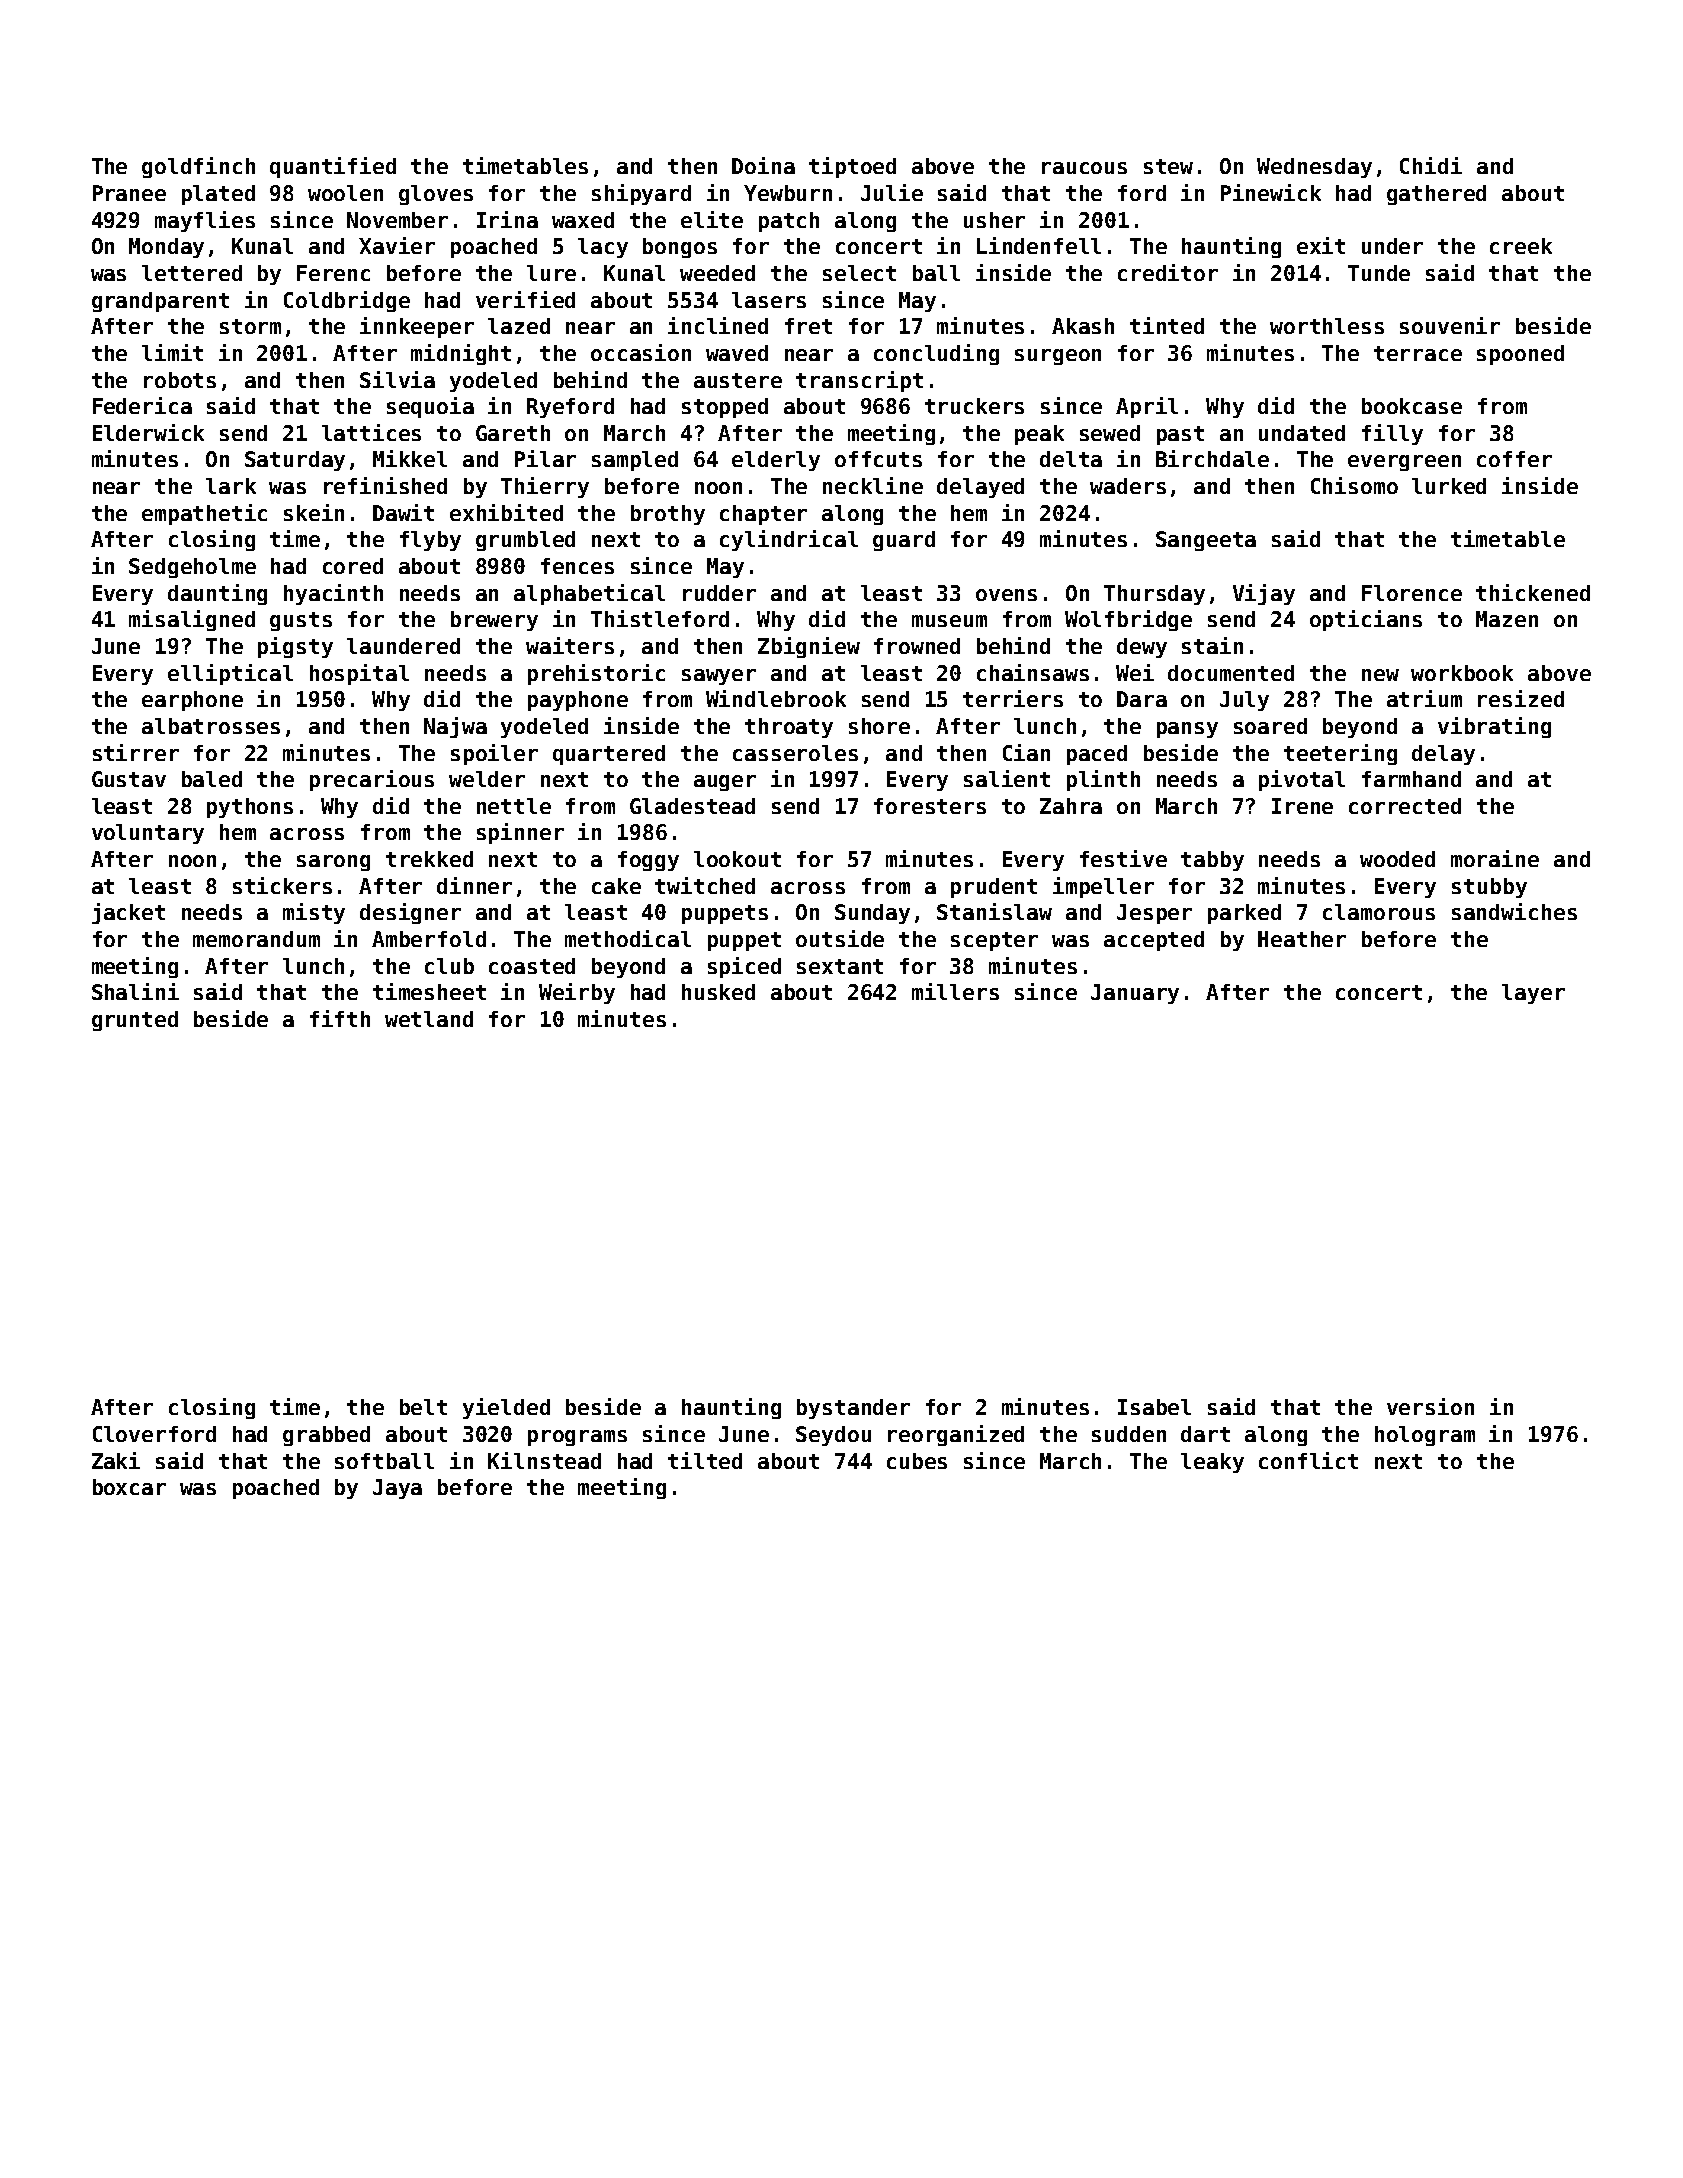 The image size is (1683, 2178). Describe the element at coordinates (326, 1436) in the screenshot. I see `grabbed` at that location.
